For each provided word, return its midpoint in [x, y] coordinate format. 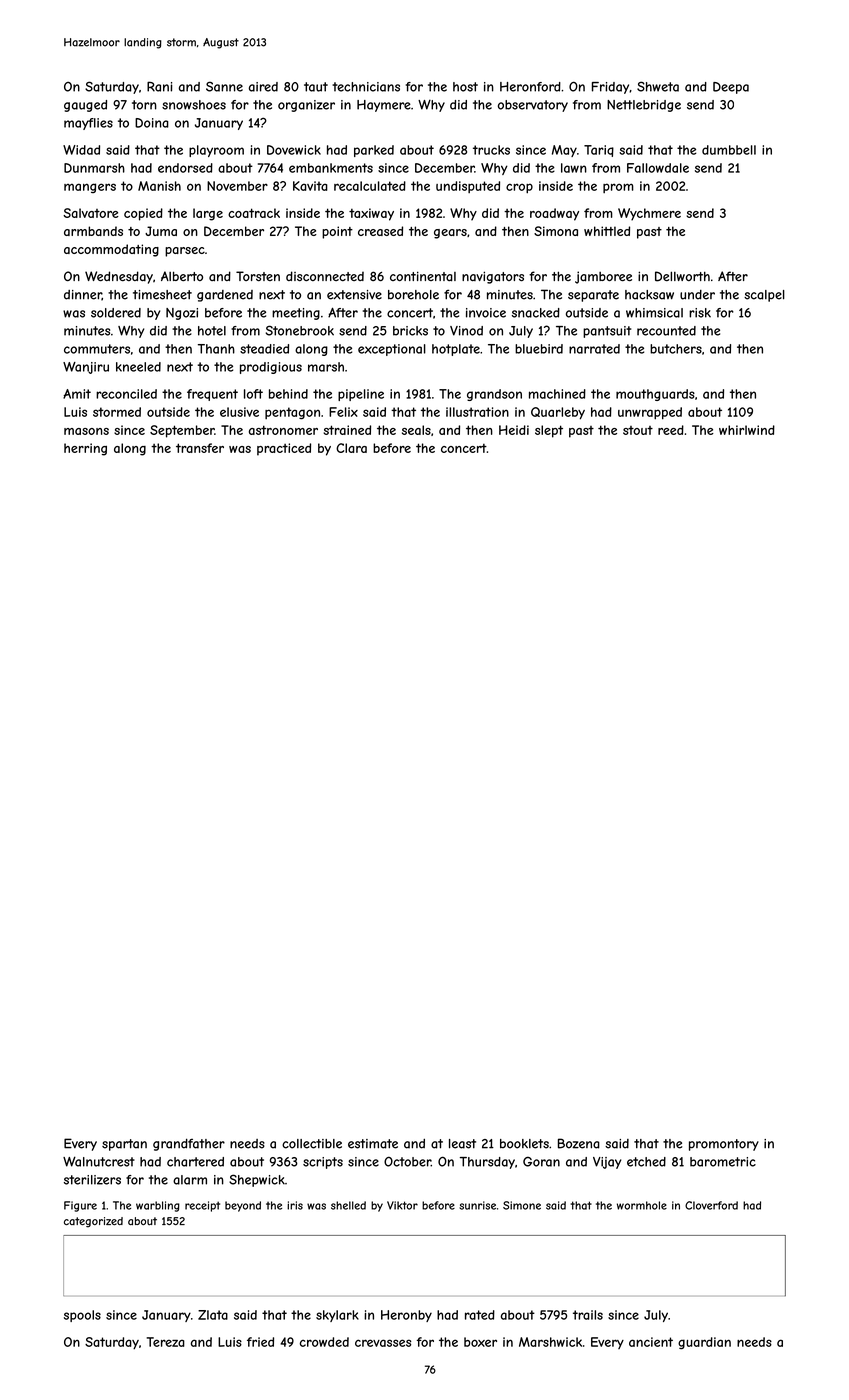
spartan [124, 1145]
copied [143, 214]
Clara [351, 448]
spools [82, 1316]
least [462, 1144]
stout [638, 430]
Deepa [731, 88]
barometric [723, 1162]
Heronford [530, 87]
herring [85, 449]
